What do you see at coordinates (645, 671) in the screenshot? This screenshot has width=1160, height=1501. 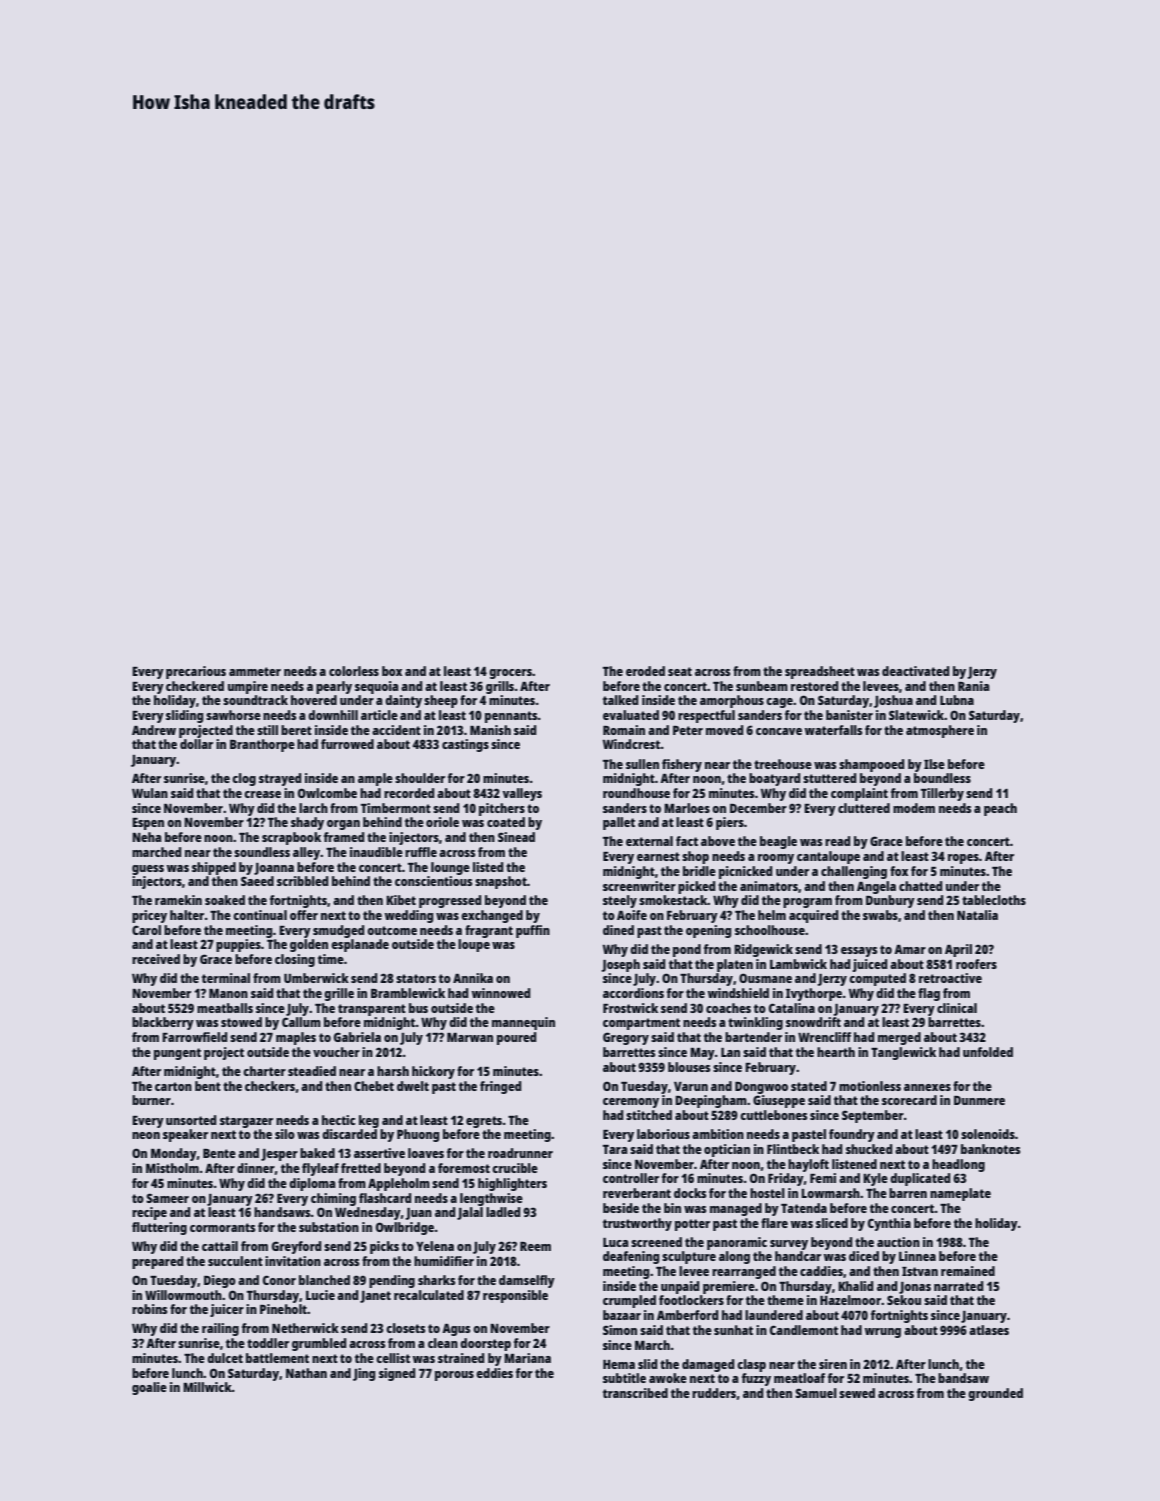 I see `eroded` at bounding box center [645, 671].
